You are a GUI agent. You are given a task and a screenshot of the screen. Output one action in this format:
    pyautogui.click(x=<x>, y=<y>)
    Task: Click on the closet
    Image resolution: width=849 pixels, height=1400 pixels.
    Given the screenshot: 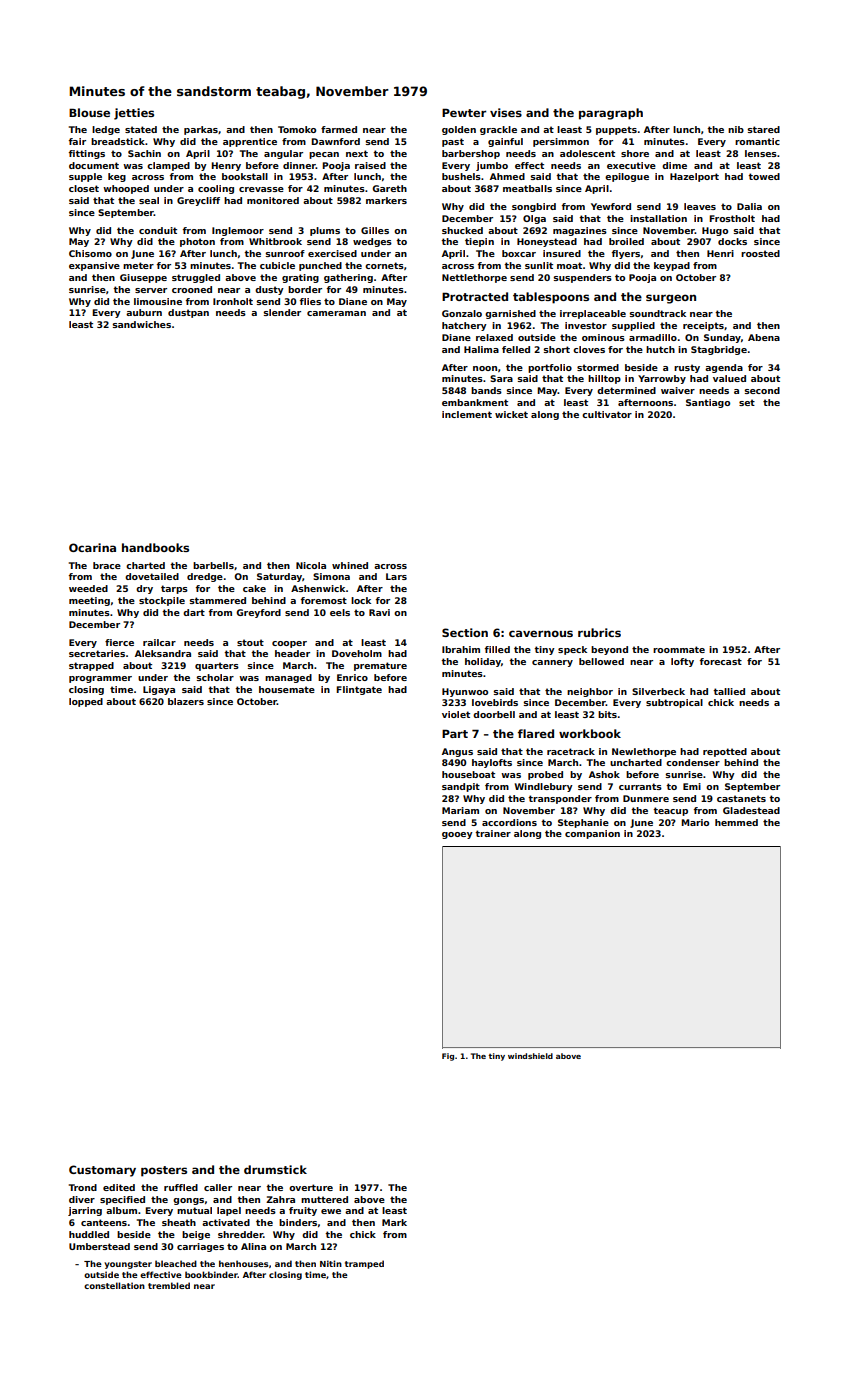 What is the action you would take?
    pyautogui.click(x=84, y=188)
